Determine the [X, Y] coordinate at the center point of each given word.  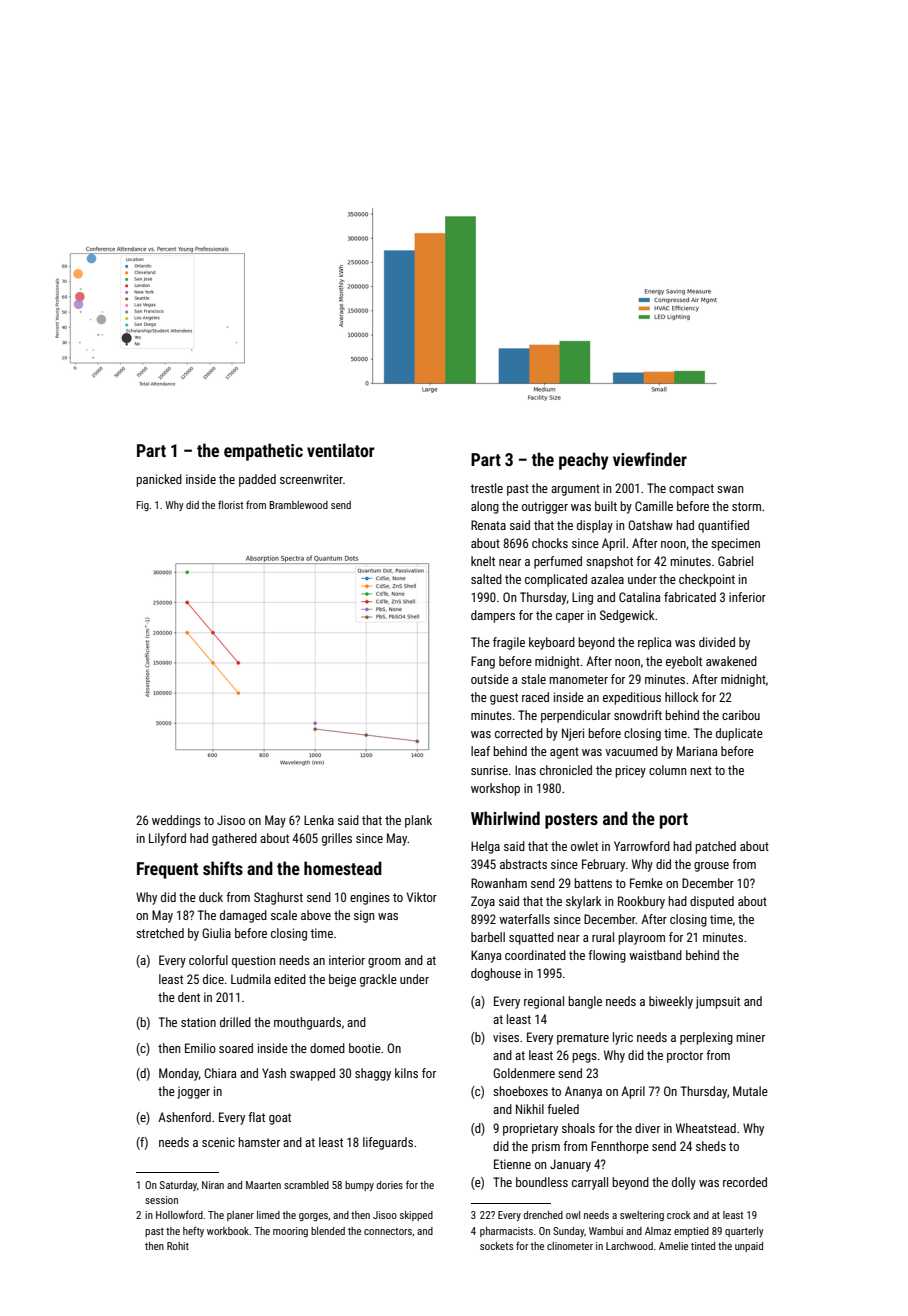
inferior [747, 597]
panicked [159, 480]
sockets [496, 1246]
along [485, 507]
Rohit [178, 1246]
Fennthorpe [620, 1147]
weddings [176, 821]
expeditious [632, 698]
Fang [483, 662]
